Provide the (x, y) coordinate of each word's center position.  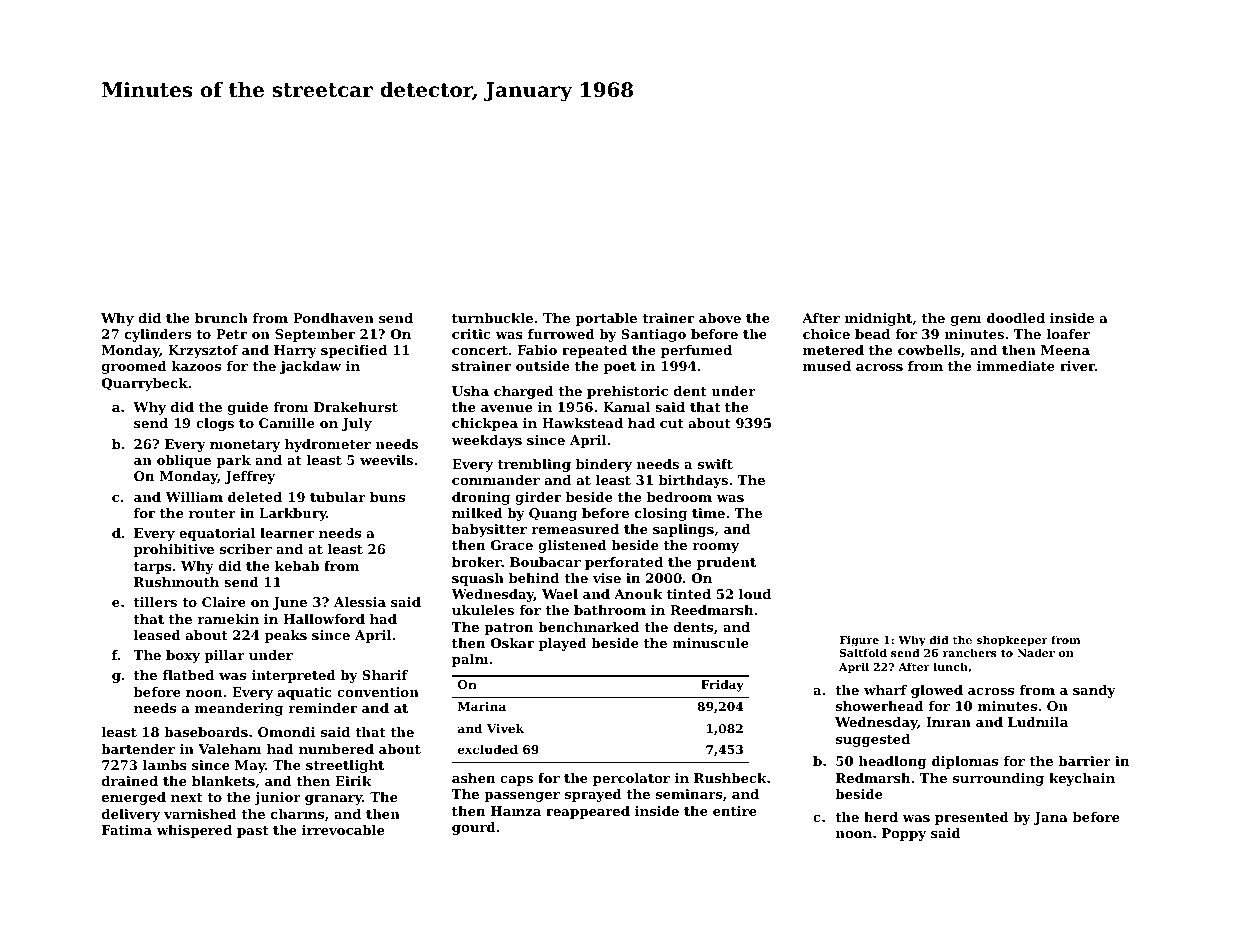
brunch (221, 318)
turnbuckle (492, 318)
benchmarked (588, 627)
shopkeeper (1012, 641)
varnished (200, 814)
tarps (153, 568)
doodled (1016, 318)
